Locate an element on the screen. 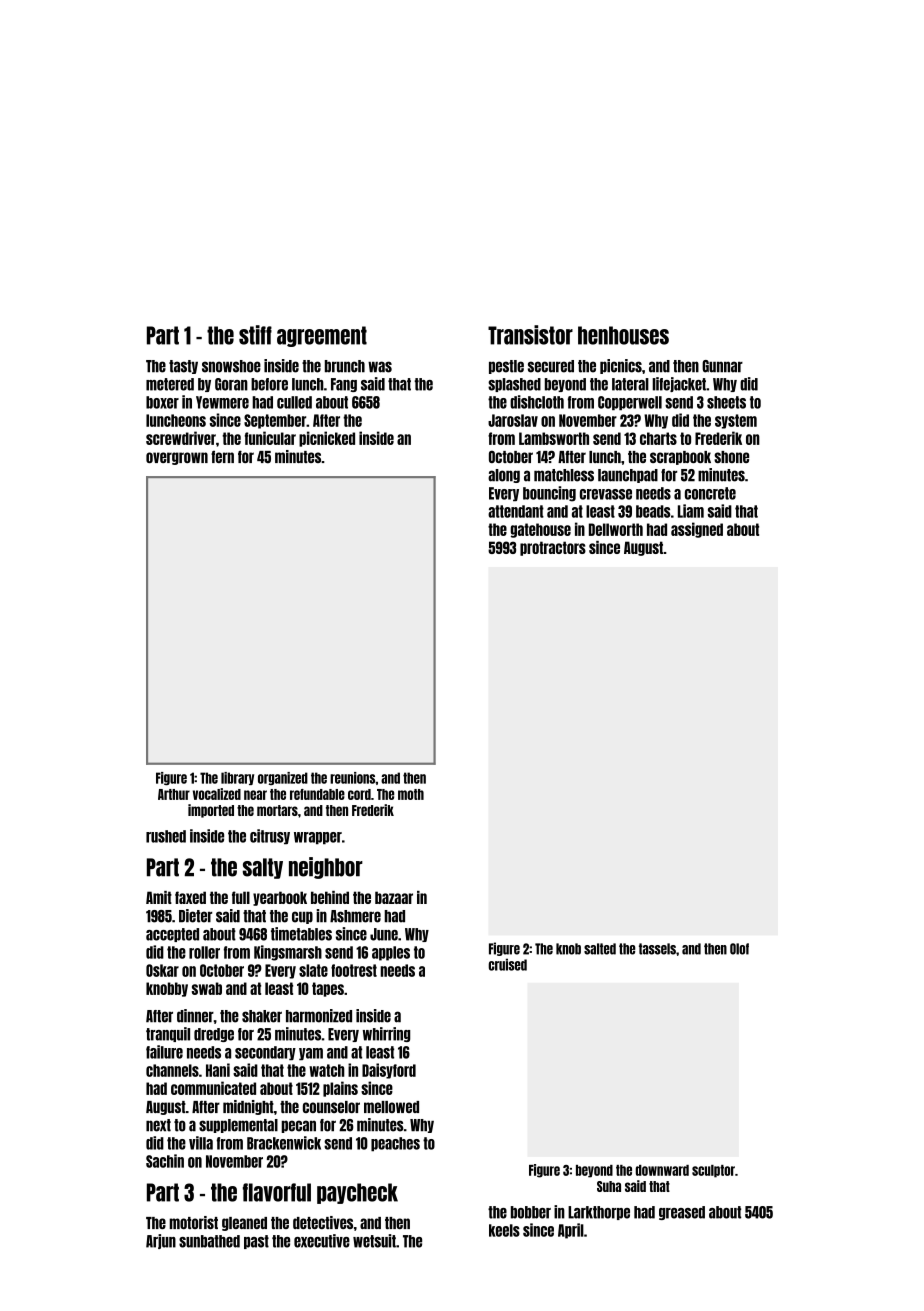 Image resolution: width=924 pixels, height=1311 pixels. fern is located at coordinates (222, 457).
